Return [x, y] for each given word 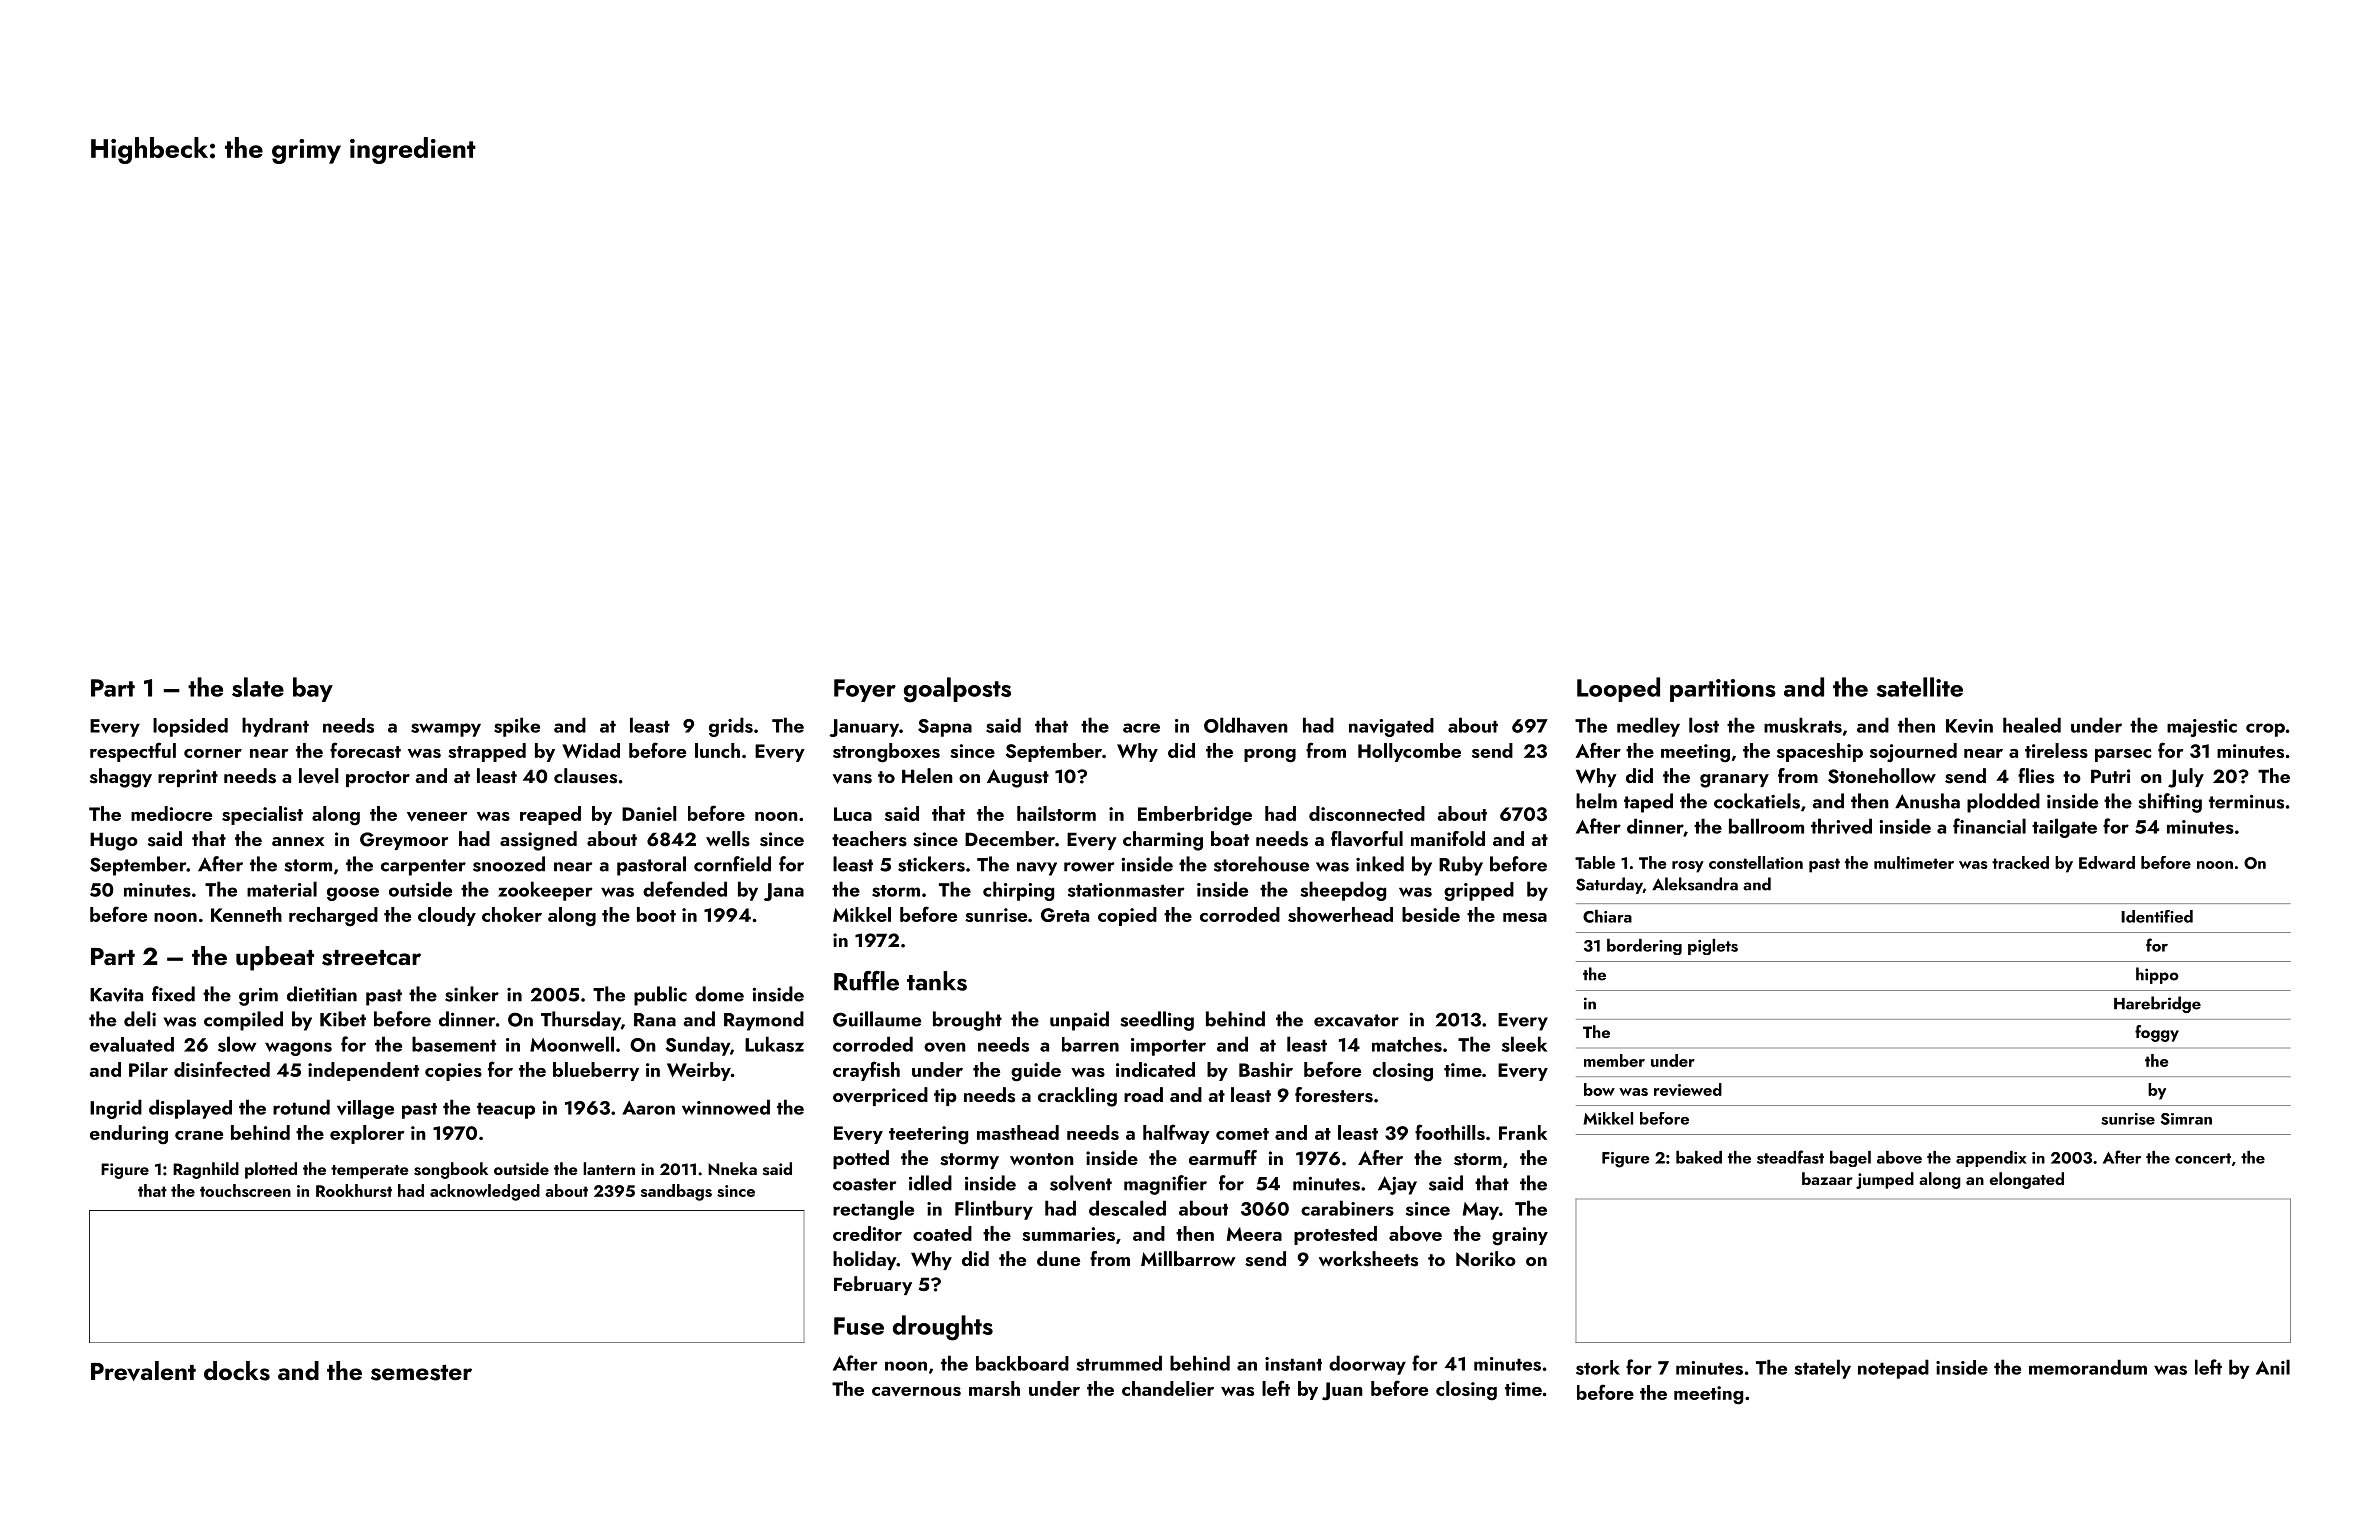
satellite [1920, 687]
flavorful [1367, 839]
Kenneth [246, 914]
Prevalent [143, 1371]
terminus [2246, 801]
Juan [1342, 1391]
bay [313, 689]
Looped [1618, 689]
